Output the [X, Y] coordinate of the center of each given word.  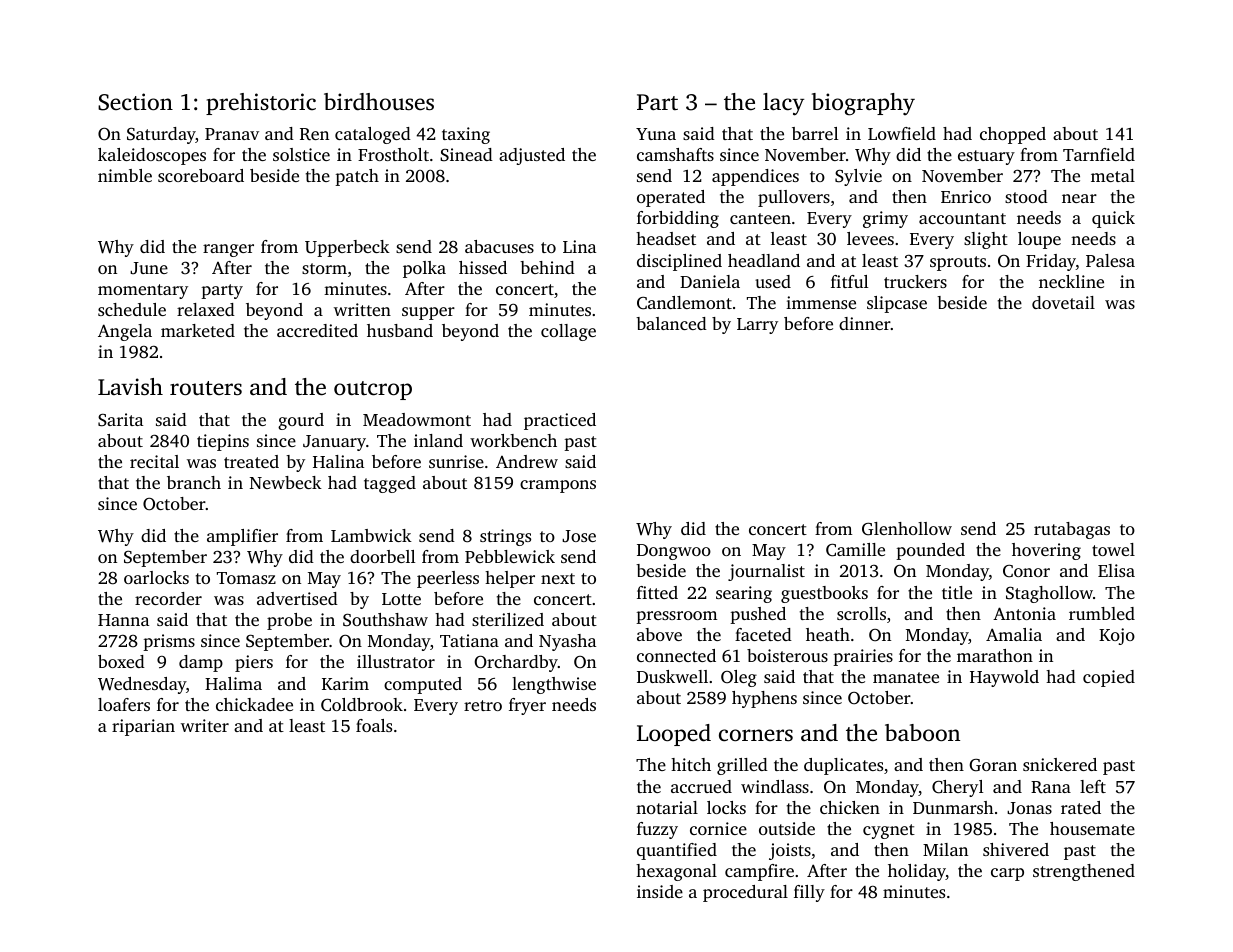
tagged [390, 484]
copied [1109, 678]
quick [1113, 219]
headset [666, 238]
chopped [1013, 135]
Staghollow [1049, 594]
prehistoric [261, 104]
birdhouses [379, 102]
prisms [169, 642]
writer [205, 725]
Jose [579, 536]
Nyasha [567, 642]
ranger [228, 250]
